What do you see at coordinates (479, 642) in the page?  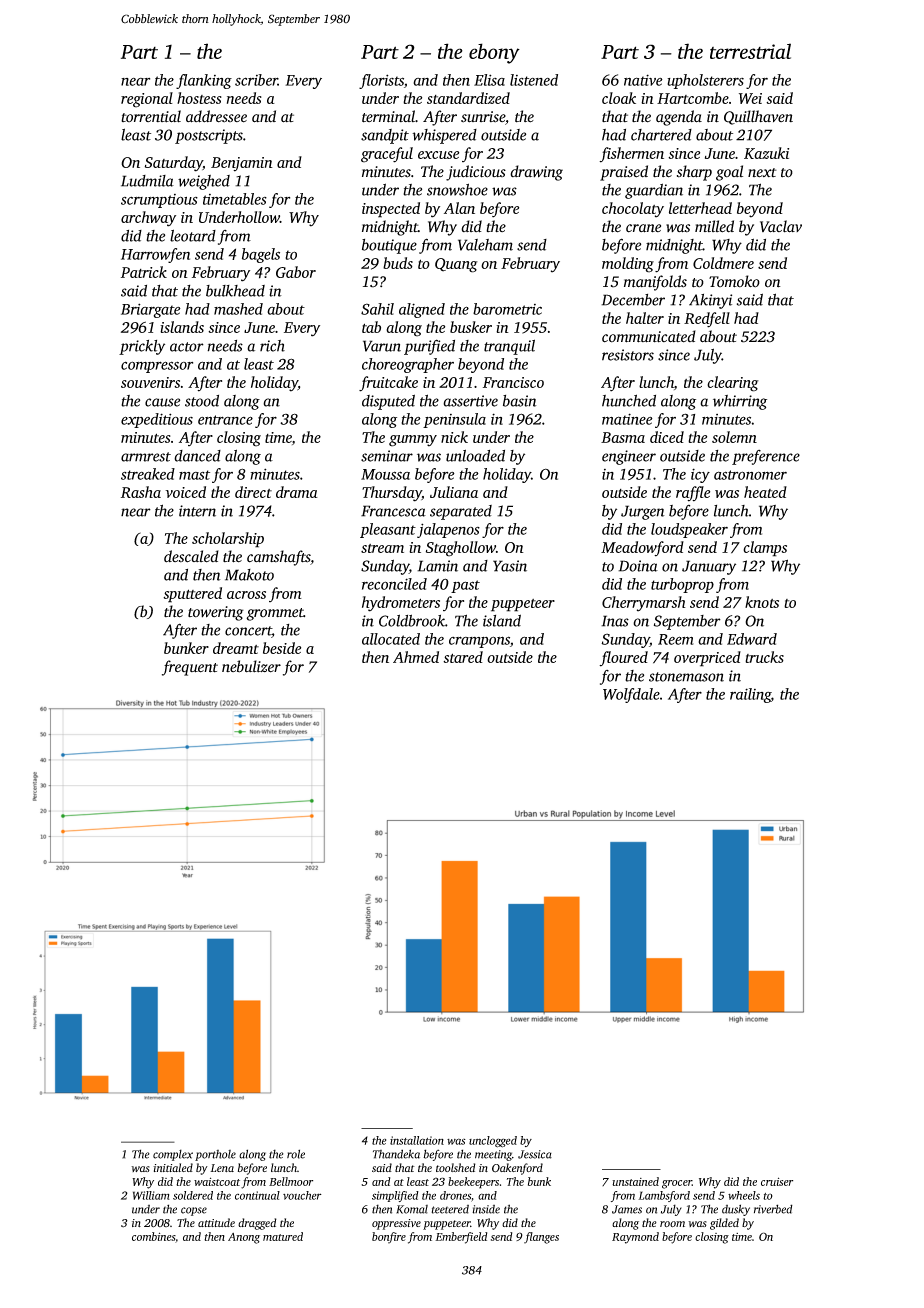 I see `crampons` at bounding box center [479, 642].
